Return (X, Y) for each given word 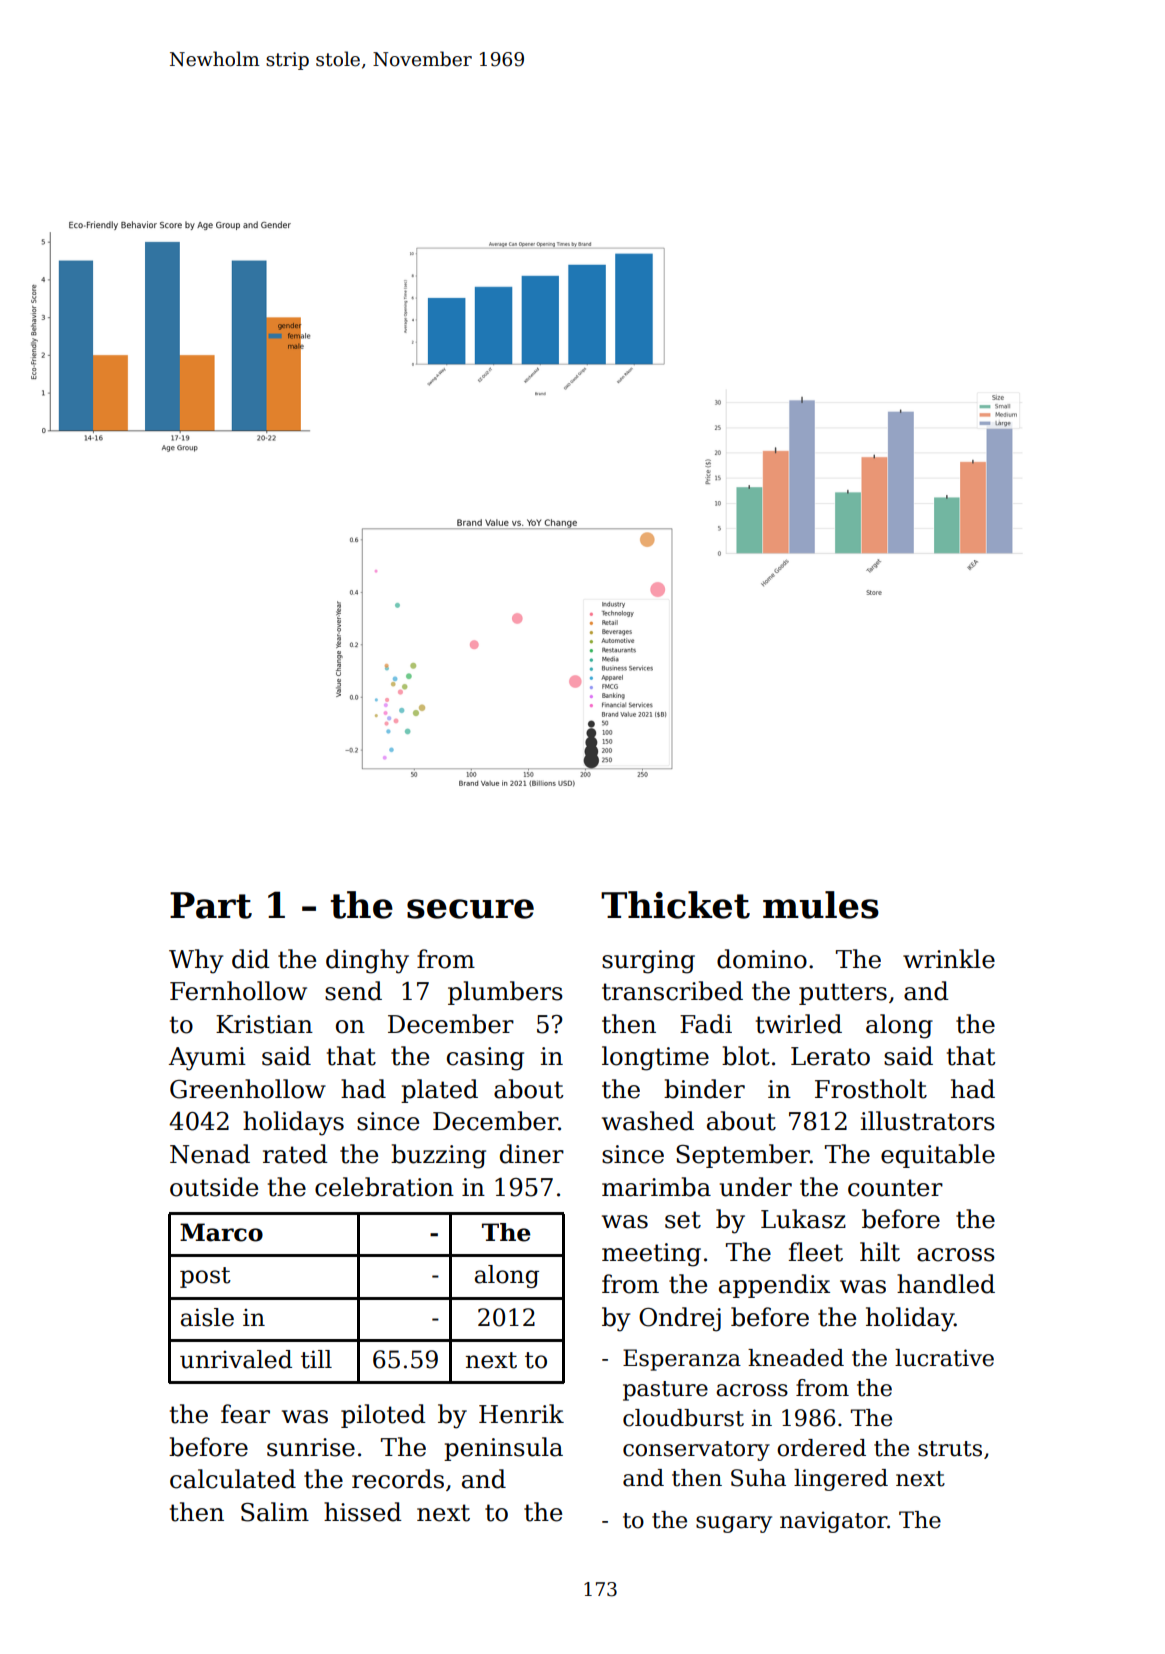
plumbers (505, 993)
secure (470, 909)
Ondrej (680, 1319)
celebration (384, 1187)
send (353, 991)
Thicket (675, 905)
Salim (275, 1512)
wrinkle (949, 959)
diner (532, 1154)
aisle (207, 1317)
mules (821, 905)
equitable (938, 1156)
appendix (774, 1286)
